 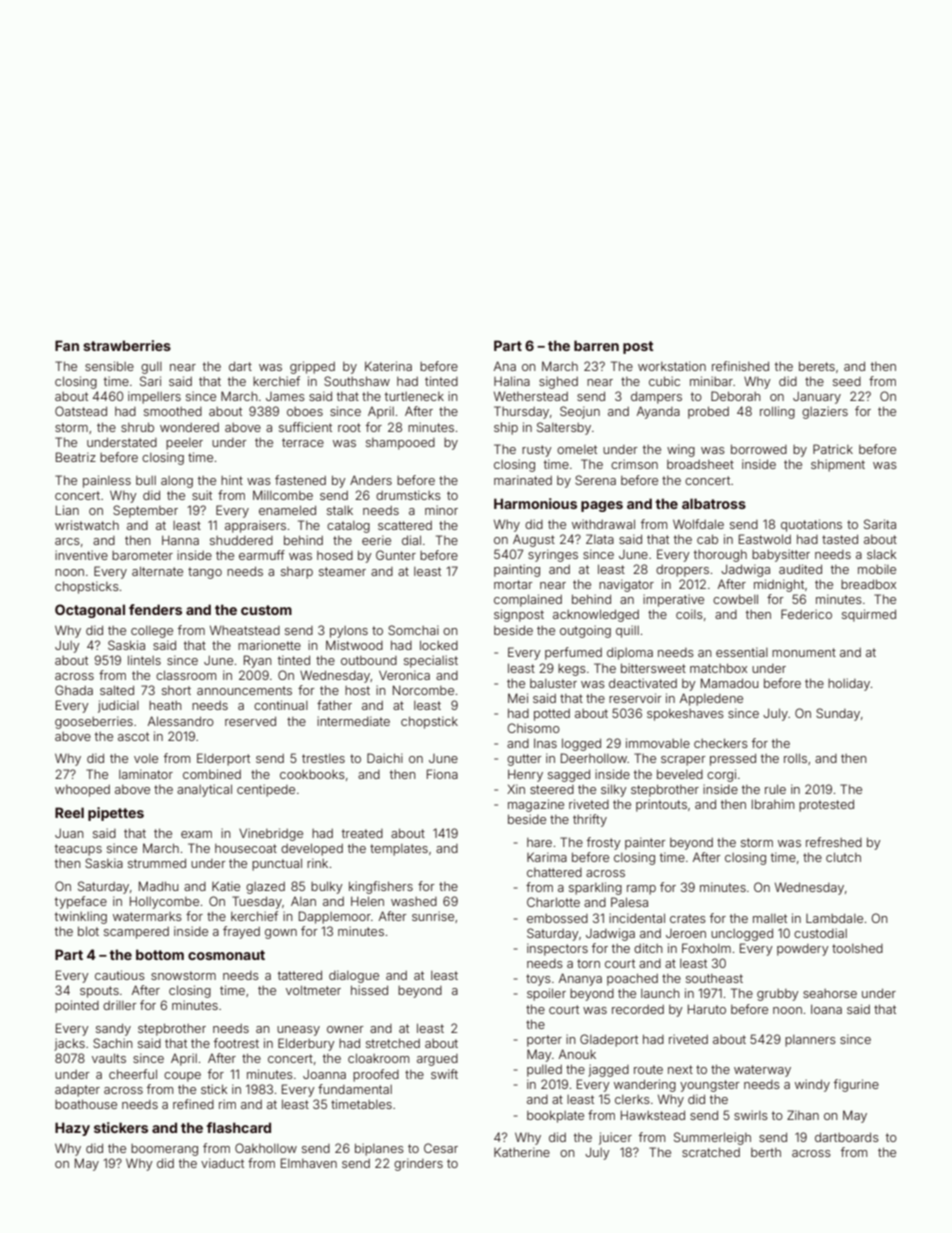 I want to click on squirmed, so click(x=869, y=615).
